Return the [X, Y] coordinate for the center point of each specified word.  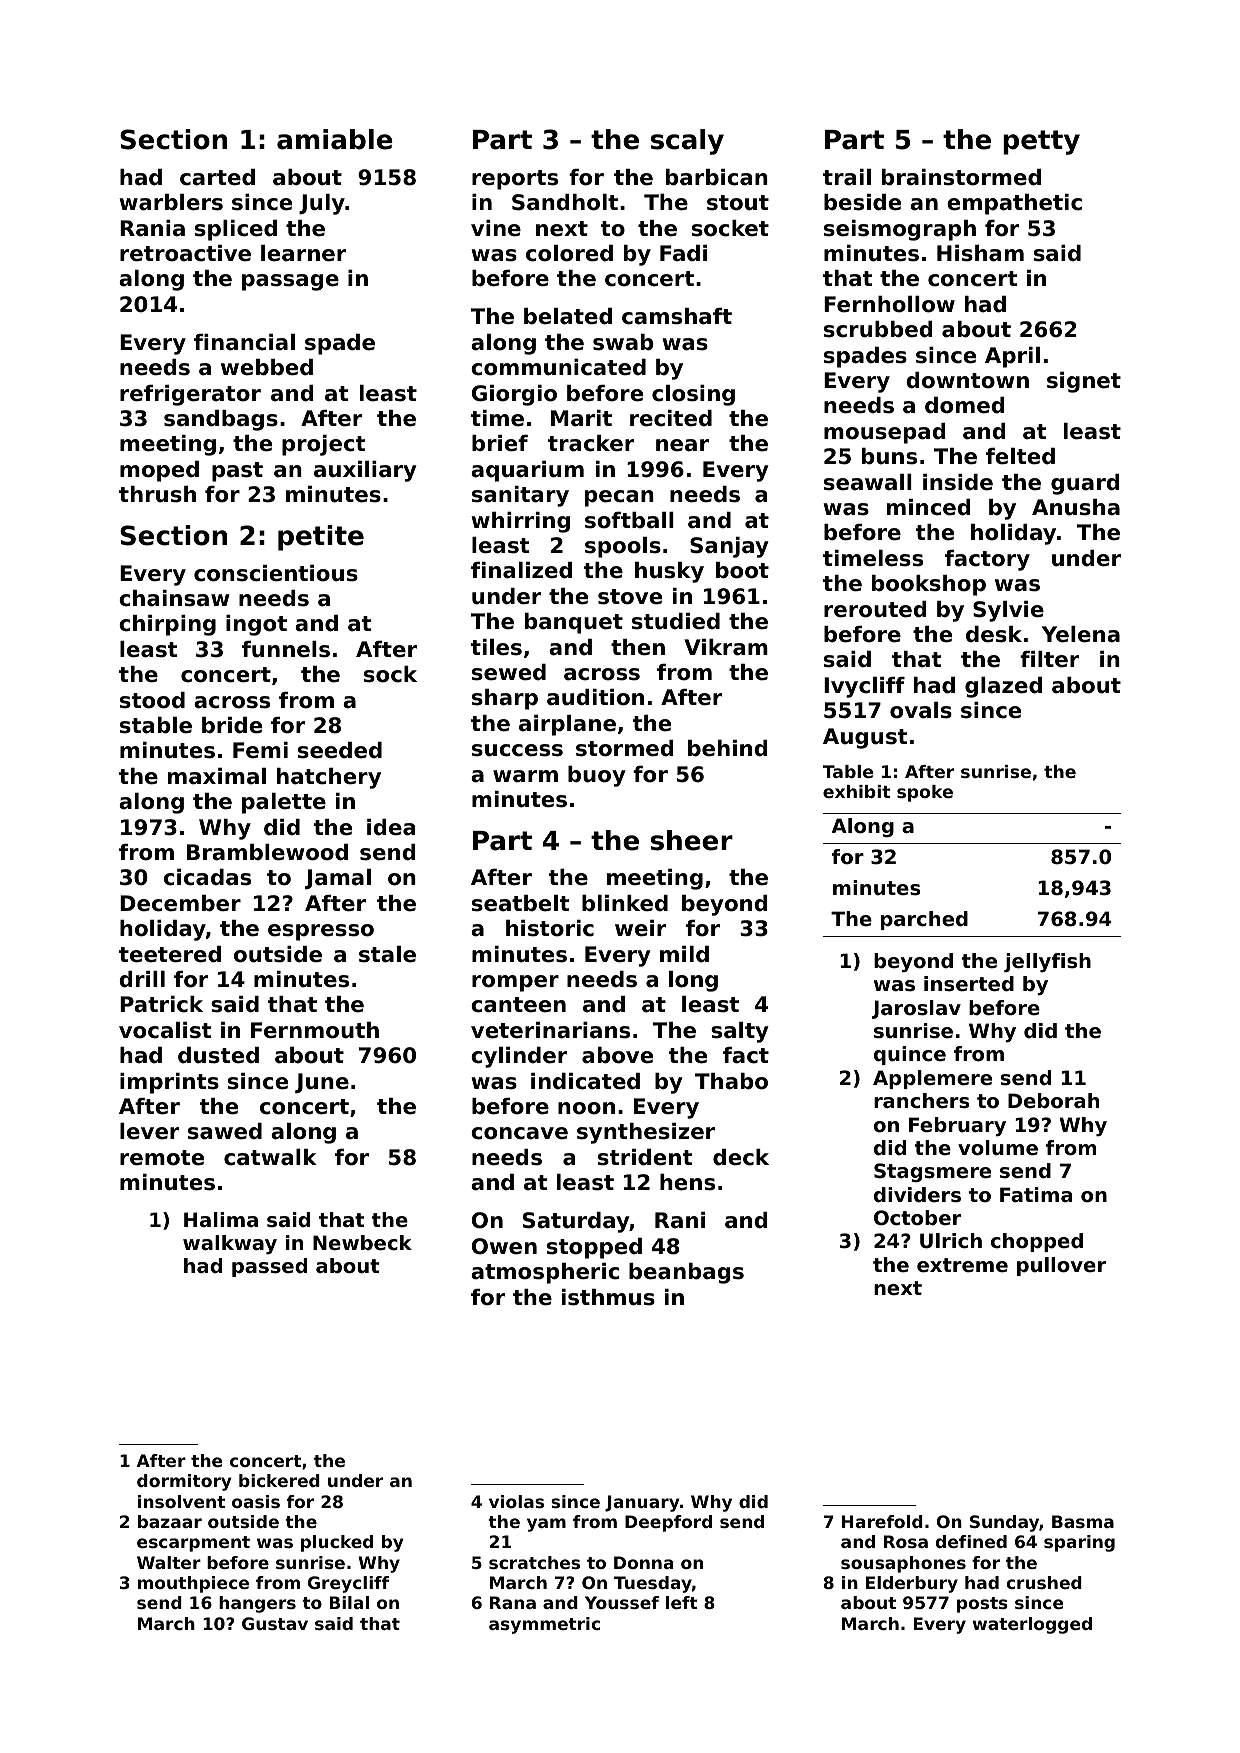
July [322, 204]
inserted [969, 984]
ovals [921, 710]
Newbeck [362, 1243]
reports [515, 180]
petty [1041, 142]
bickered [279, 1480]
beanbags [686, 1273]
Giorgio [514, 395]
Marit [581, 418]
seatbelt [520, 903]
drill [142, 979]
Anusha [1076, 507]
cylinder [519, 1057]
